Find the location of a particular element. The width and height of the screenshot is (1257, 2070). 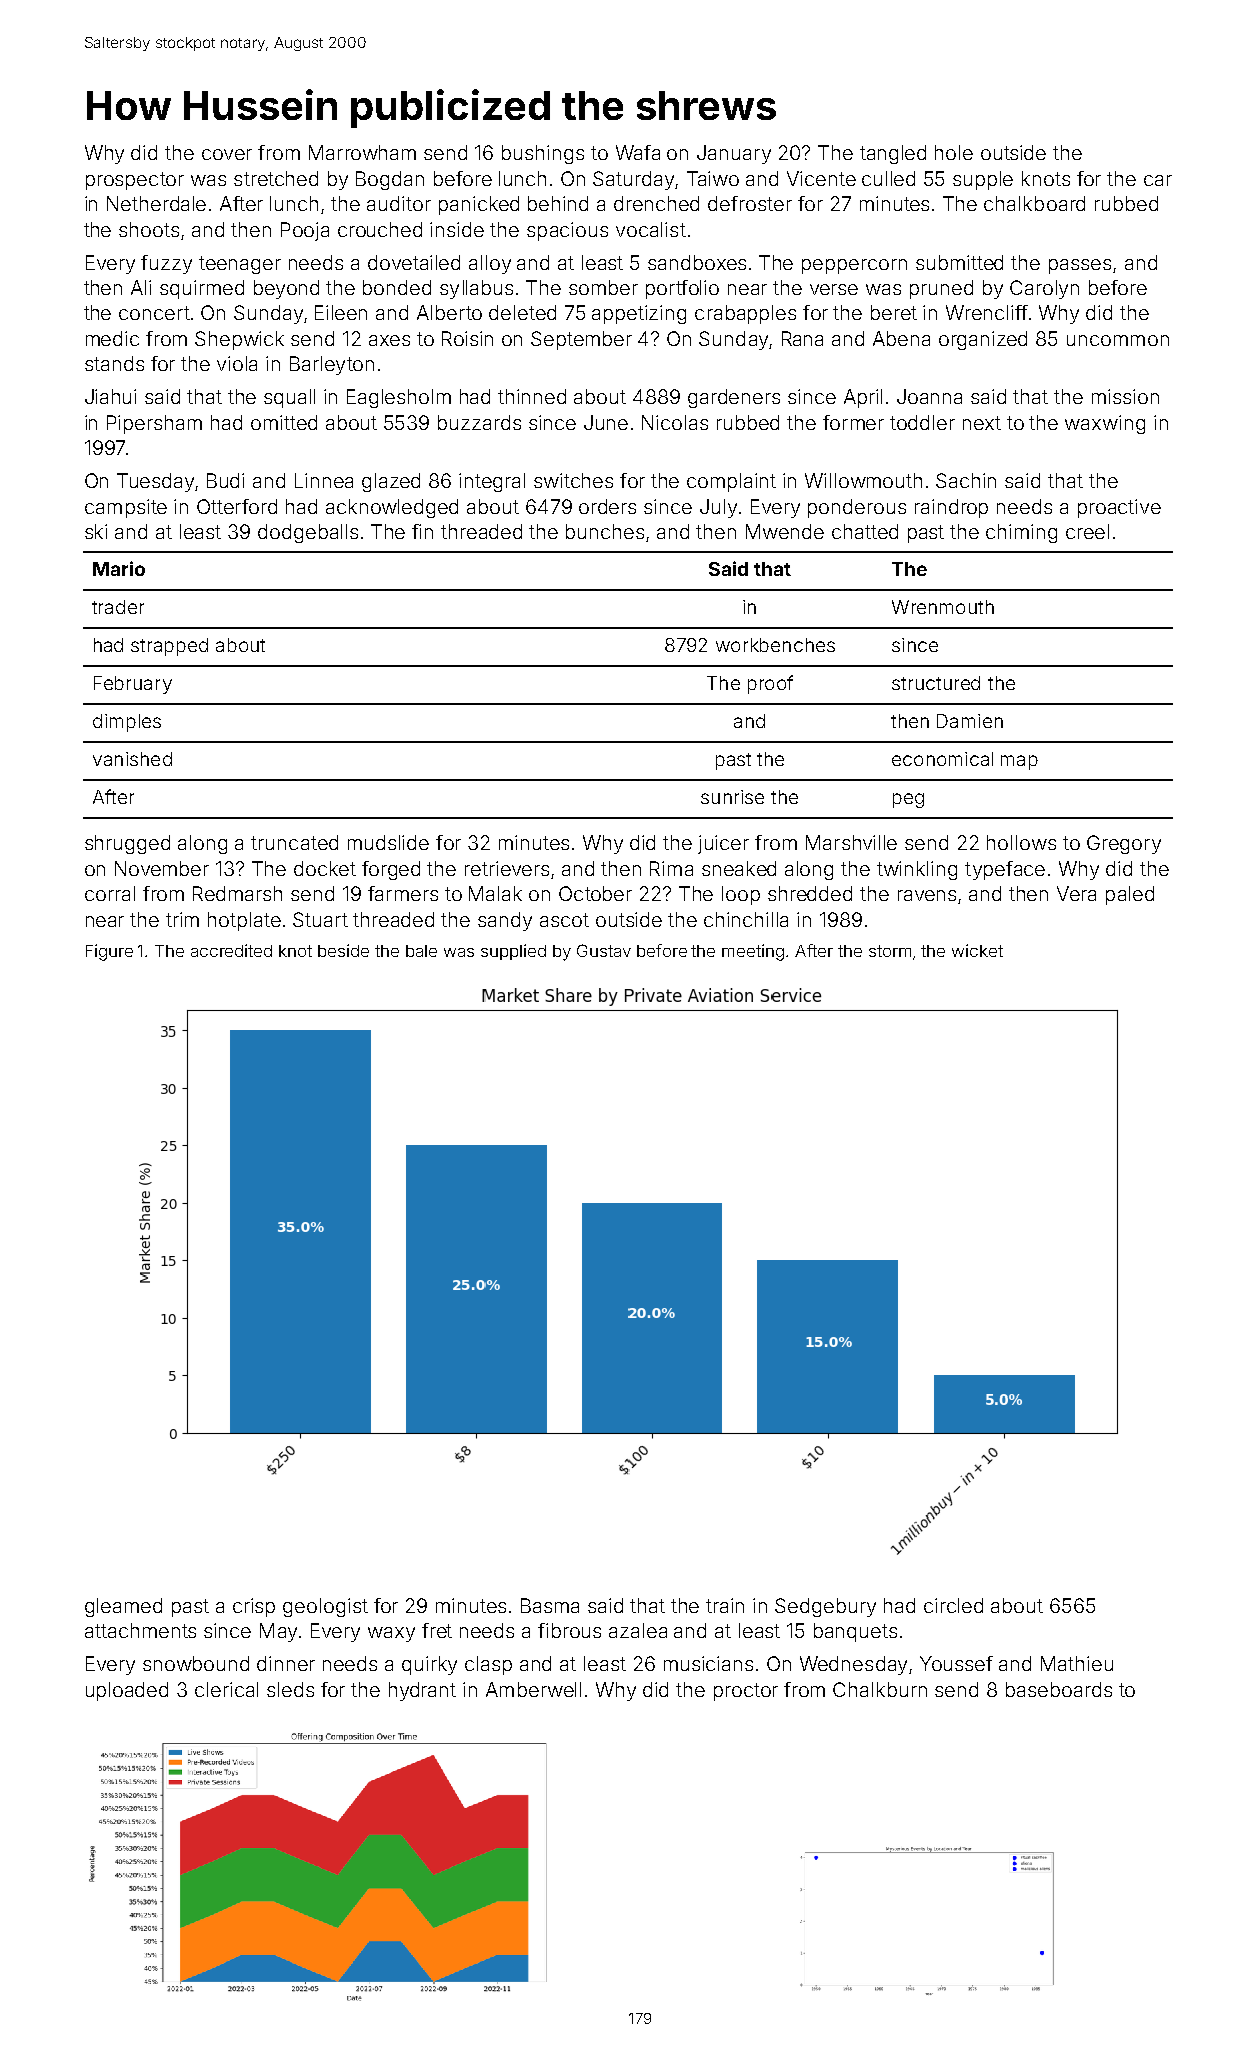

Amberwell is located at coordinates (533, 1689).
